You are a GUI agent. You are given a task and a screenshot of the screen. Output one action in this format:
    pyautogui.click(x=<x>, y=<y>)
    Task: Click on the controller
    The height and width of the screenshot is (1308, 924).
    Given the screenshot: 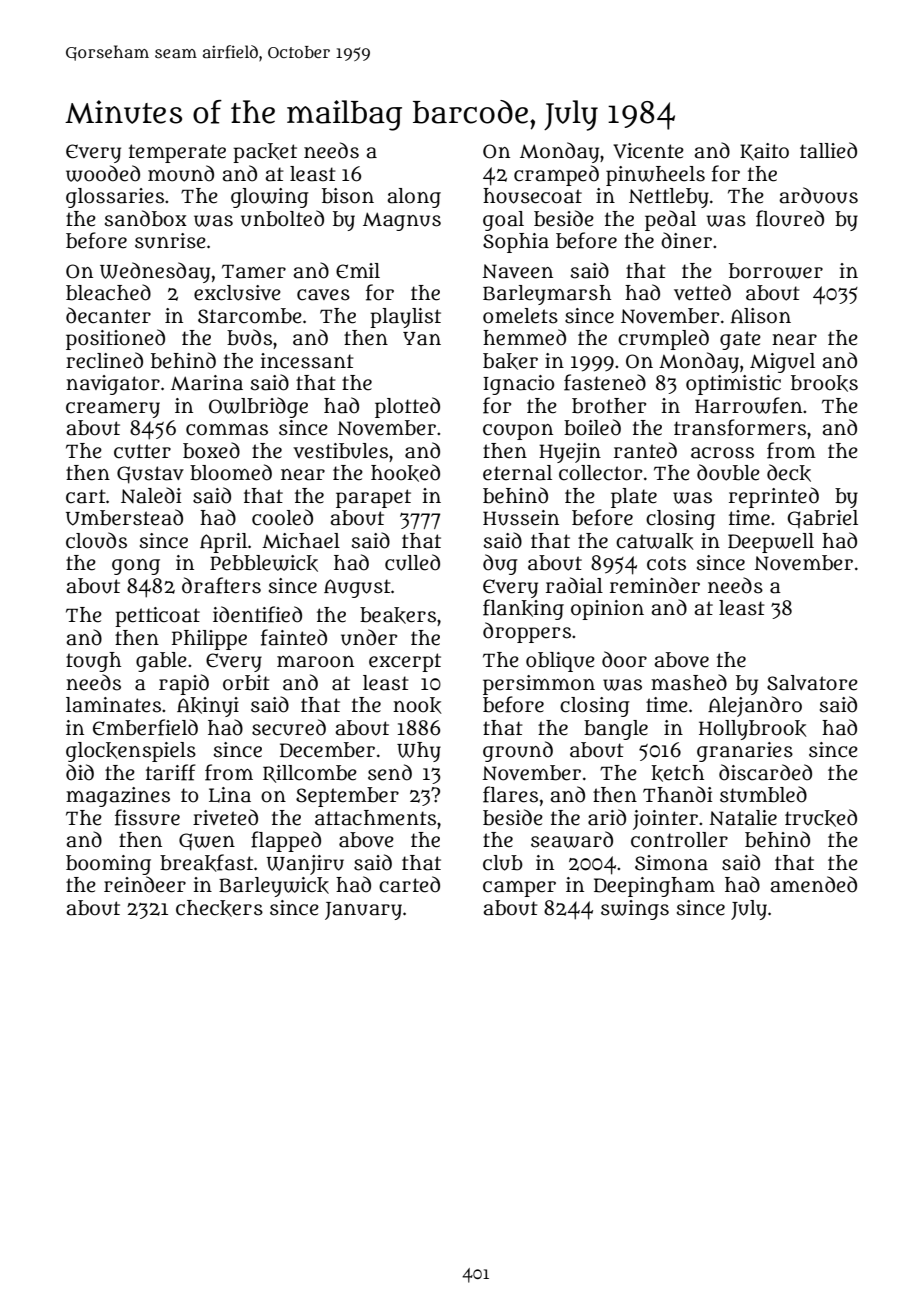 What is the action you would take?
    pyautogui.click(x=679, y=840)
